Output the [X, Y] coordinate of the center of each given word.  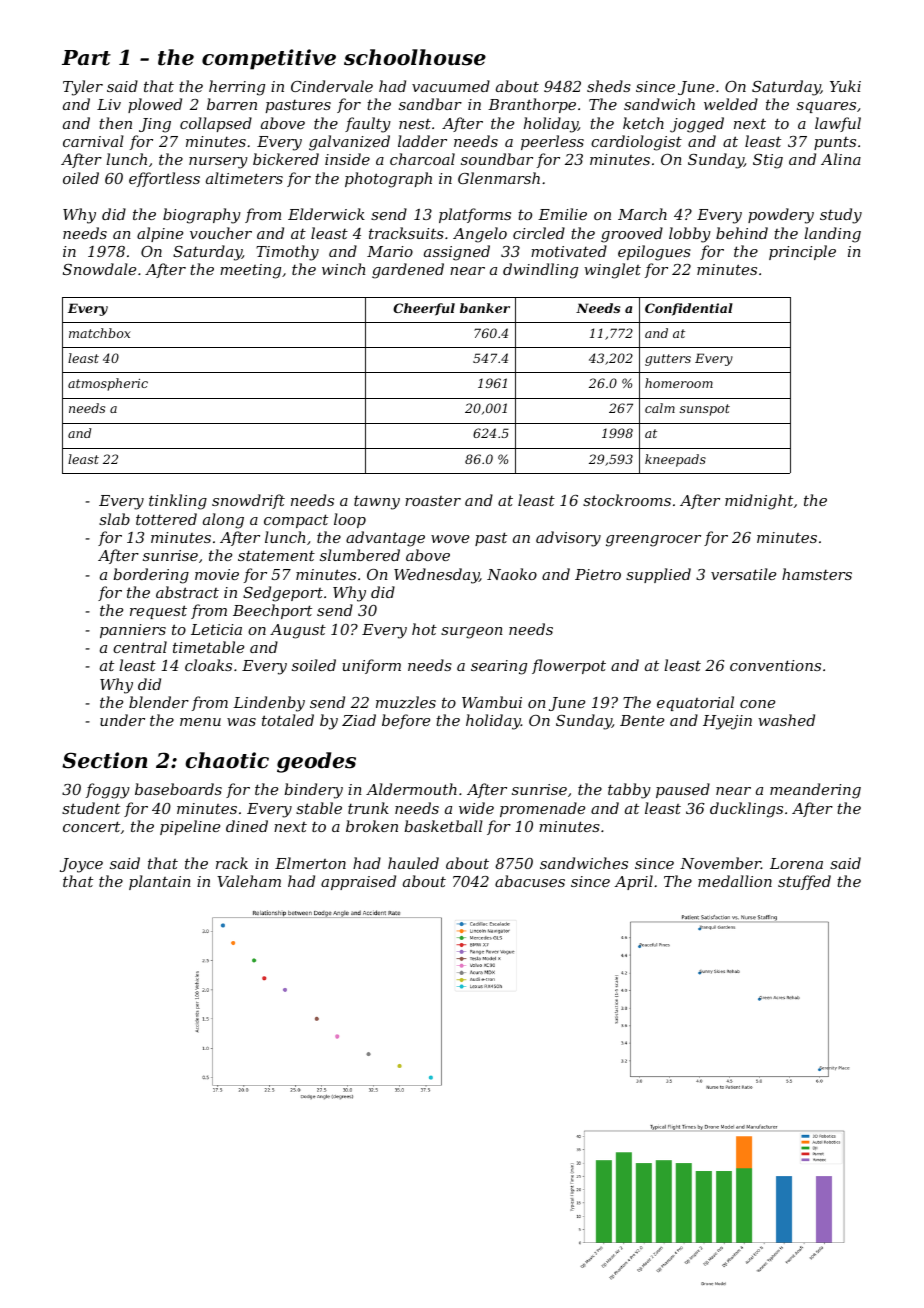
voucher [221, 233]
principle [802, 252]
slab [114, 519]
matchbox [100, 333]
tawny [377, 502]
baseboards [178, 789]
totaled [288, 720]
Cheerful [424, 309]
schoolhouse [415, 57]
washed [786, 720]
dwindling [540, 271]
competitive [269, 59]
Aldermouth [411, 789]
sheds [609, 86]
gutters [668, 360]
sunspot [705, 410]
